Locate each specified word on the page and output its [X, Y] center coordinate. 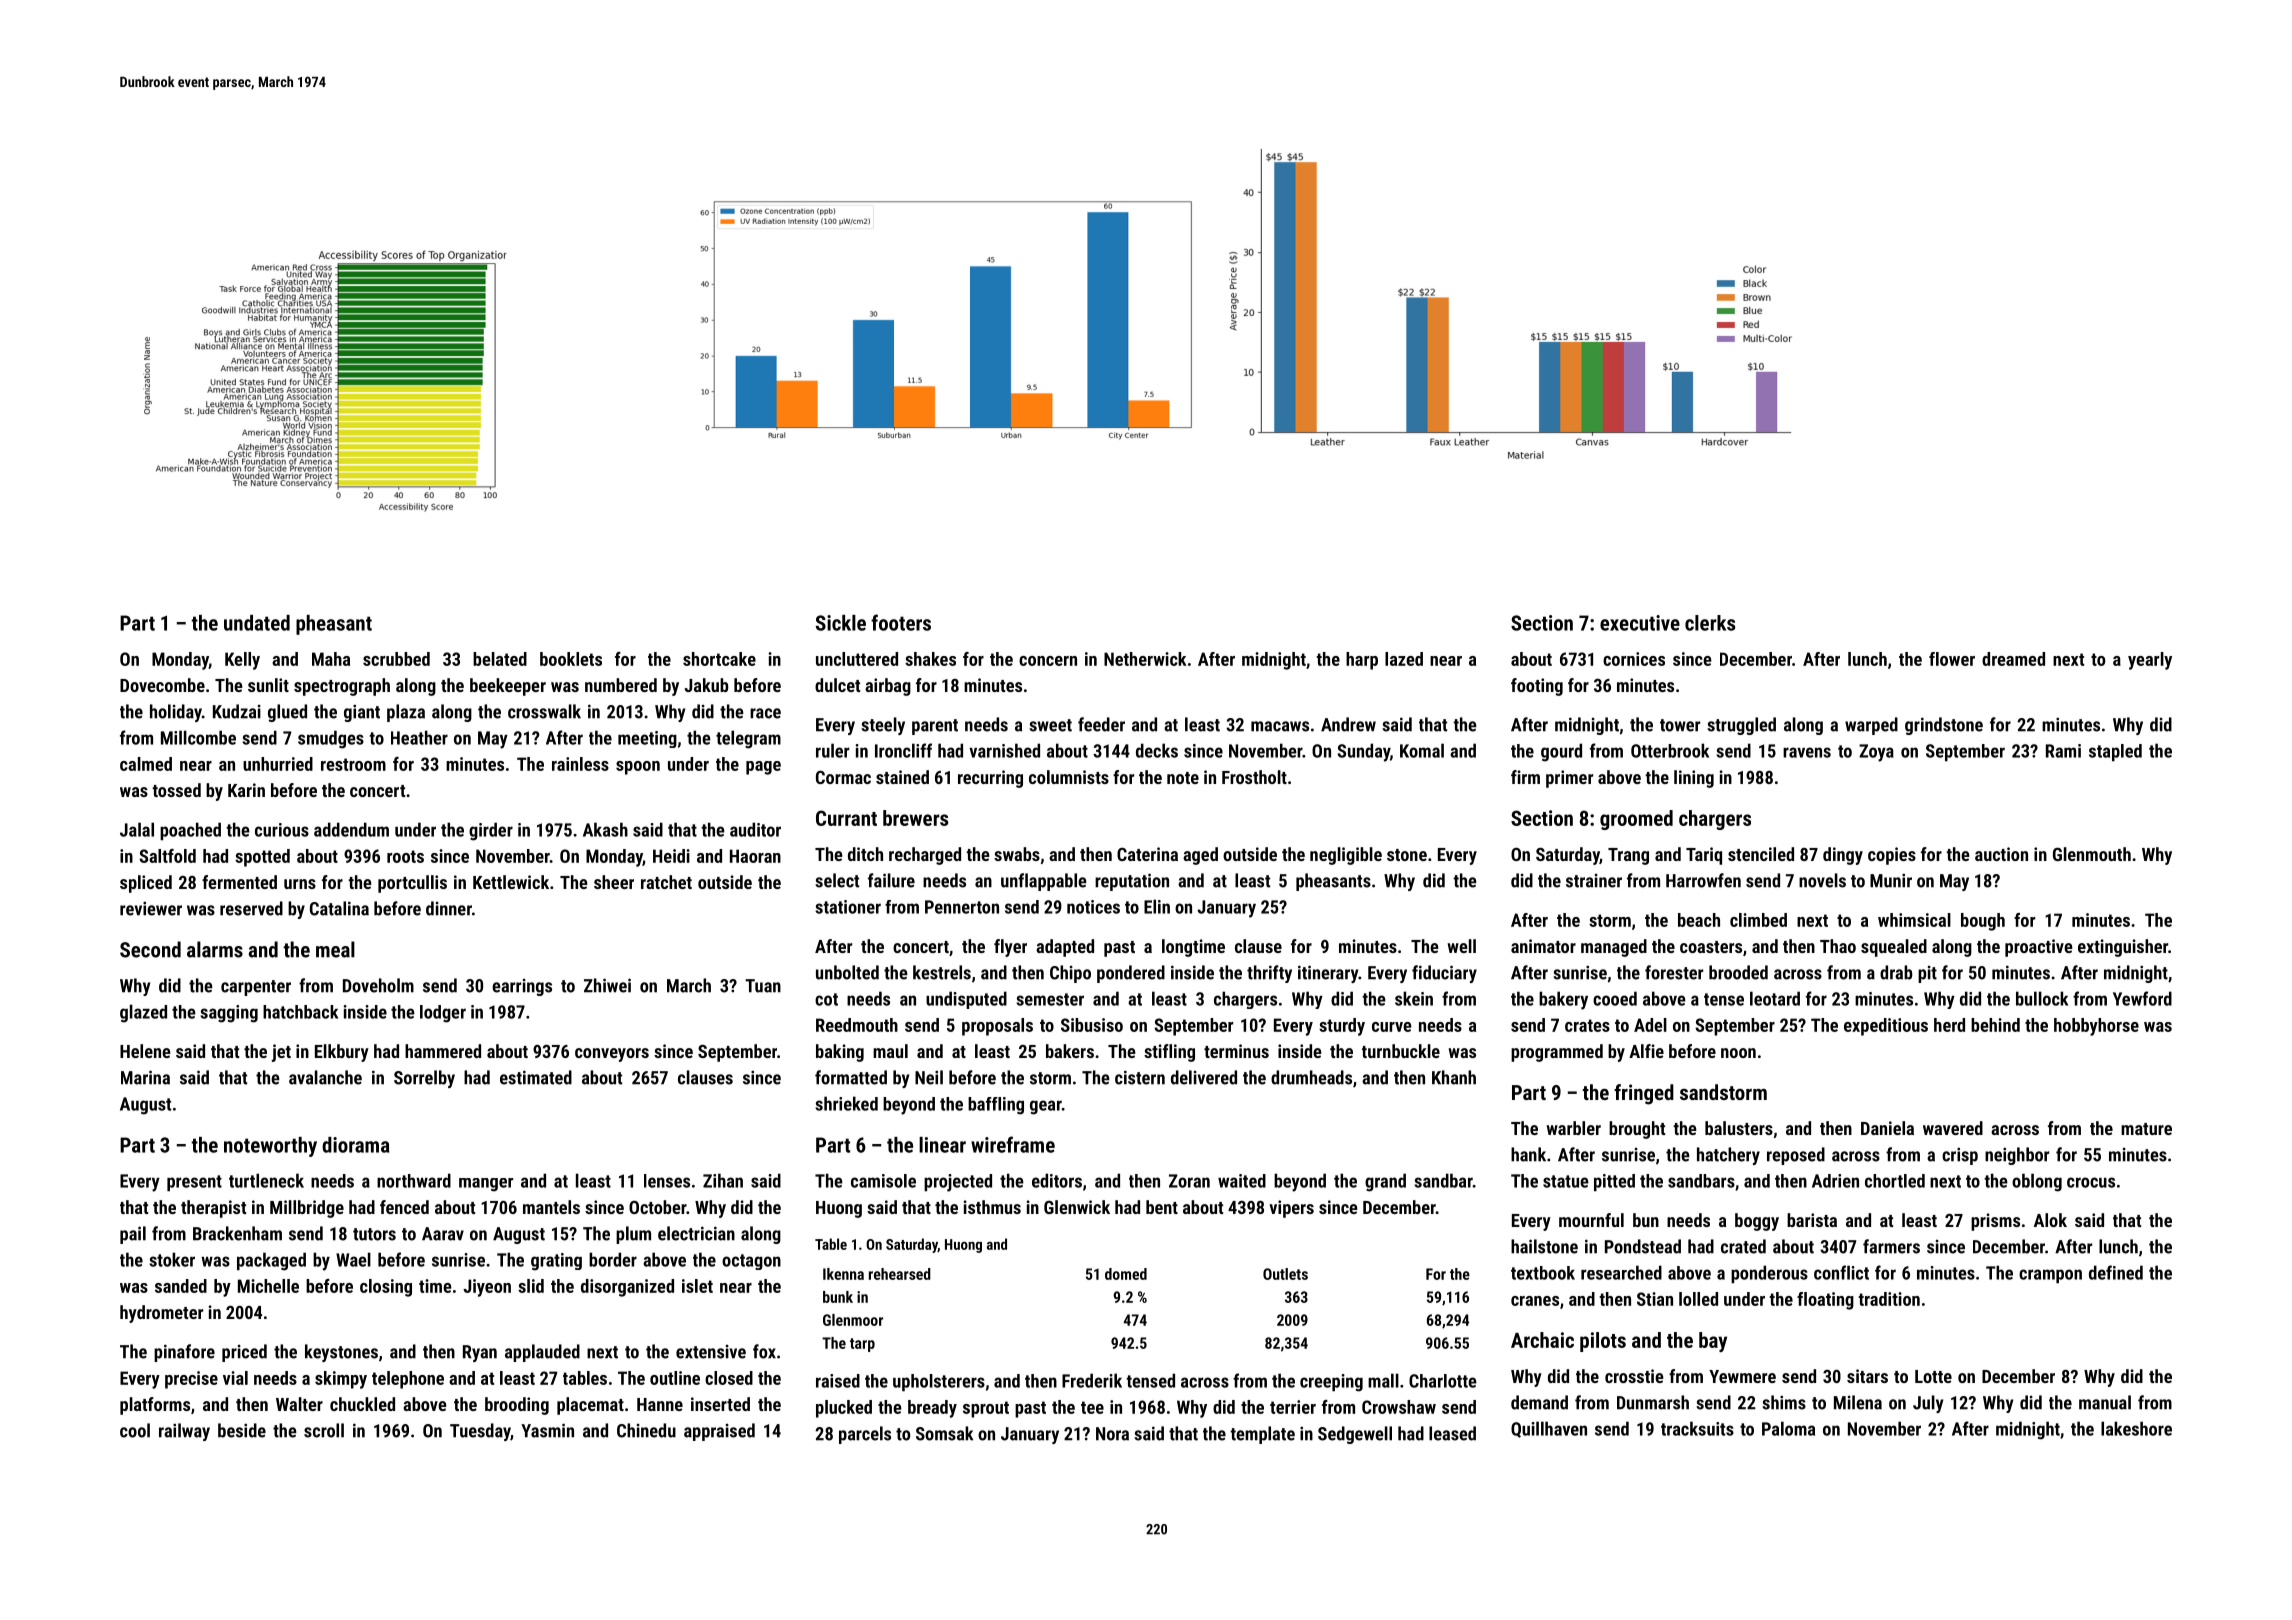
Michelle [268, 1286]
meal [335, 949]
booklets [571, 659]
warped [1871, 726]
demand [1539, 1402]
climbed [1758, 920]
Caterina [1147, 854]
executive [1640, 623]
